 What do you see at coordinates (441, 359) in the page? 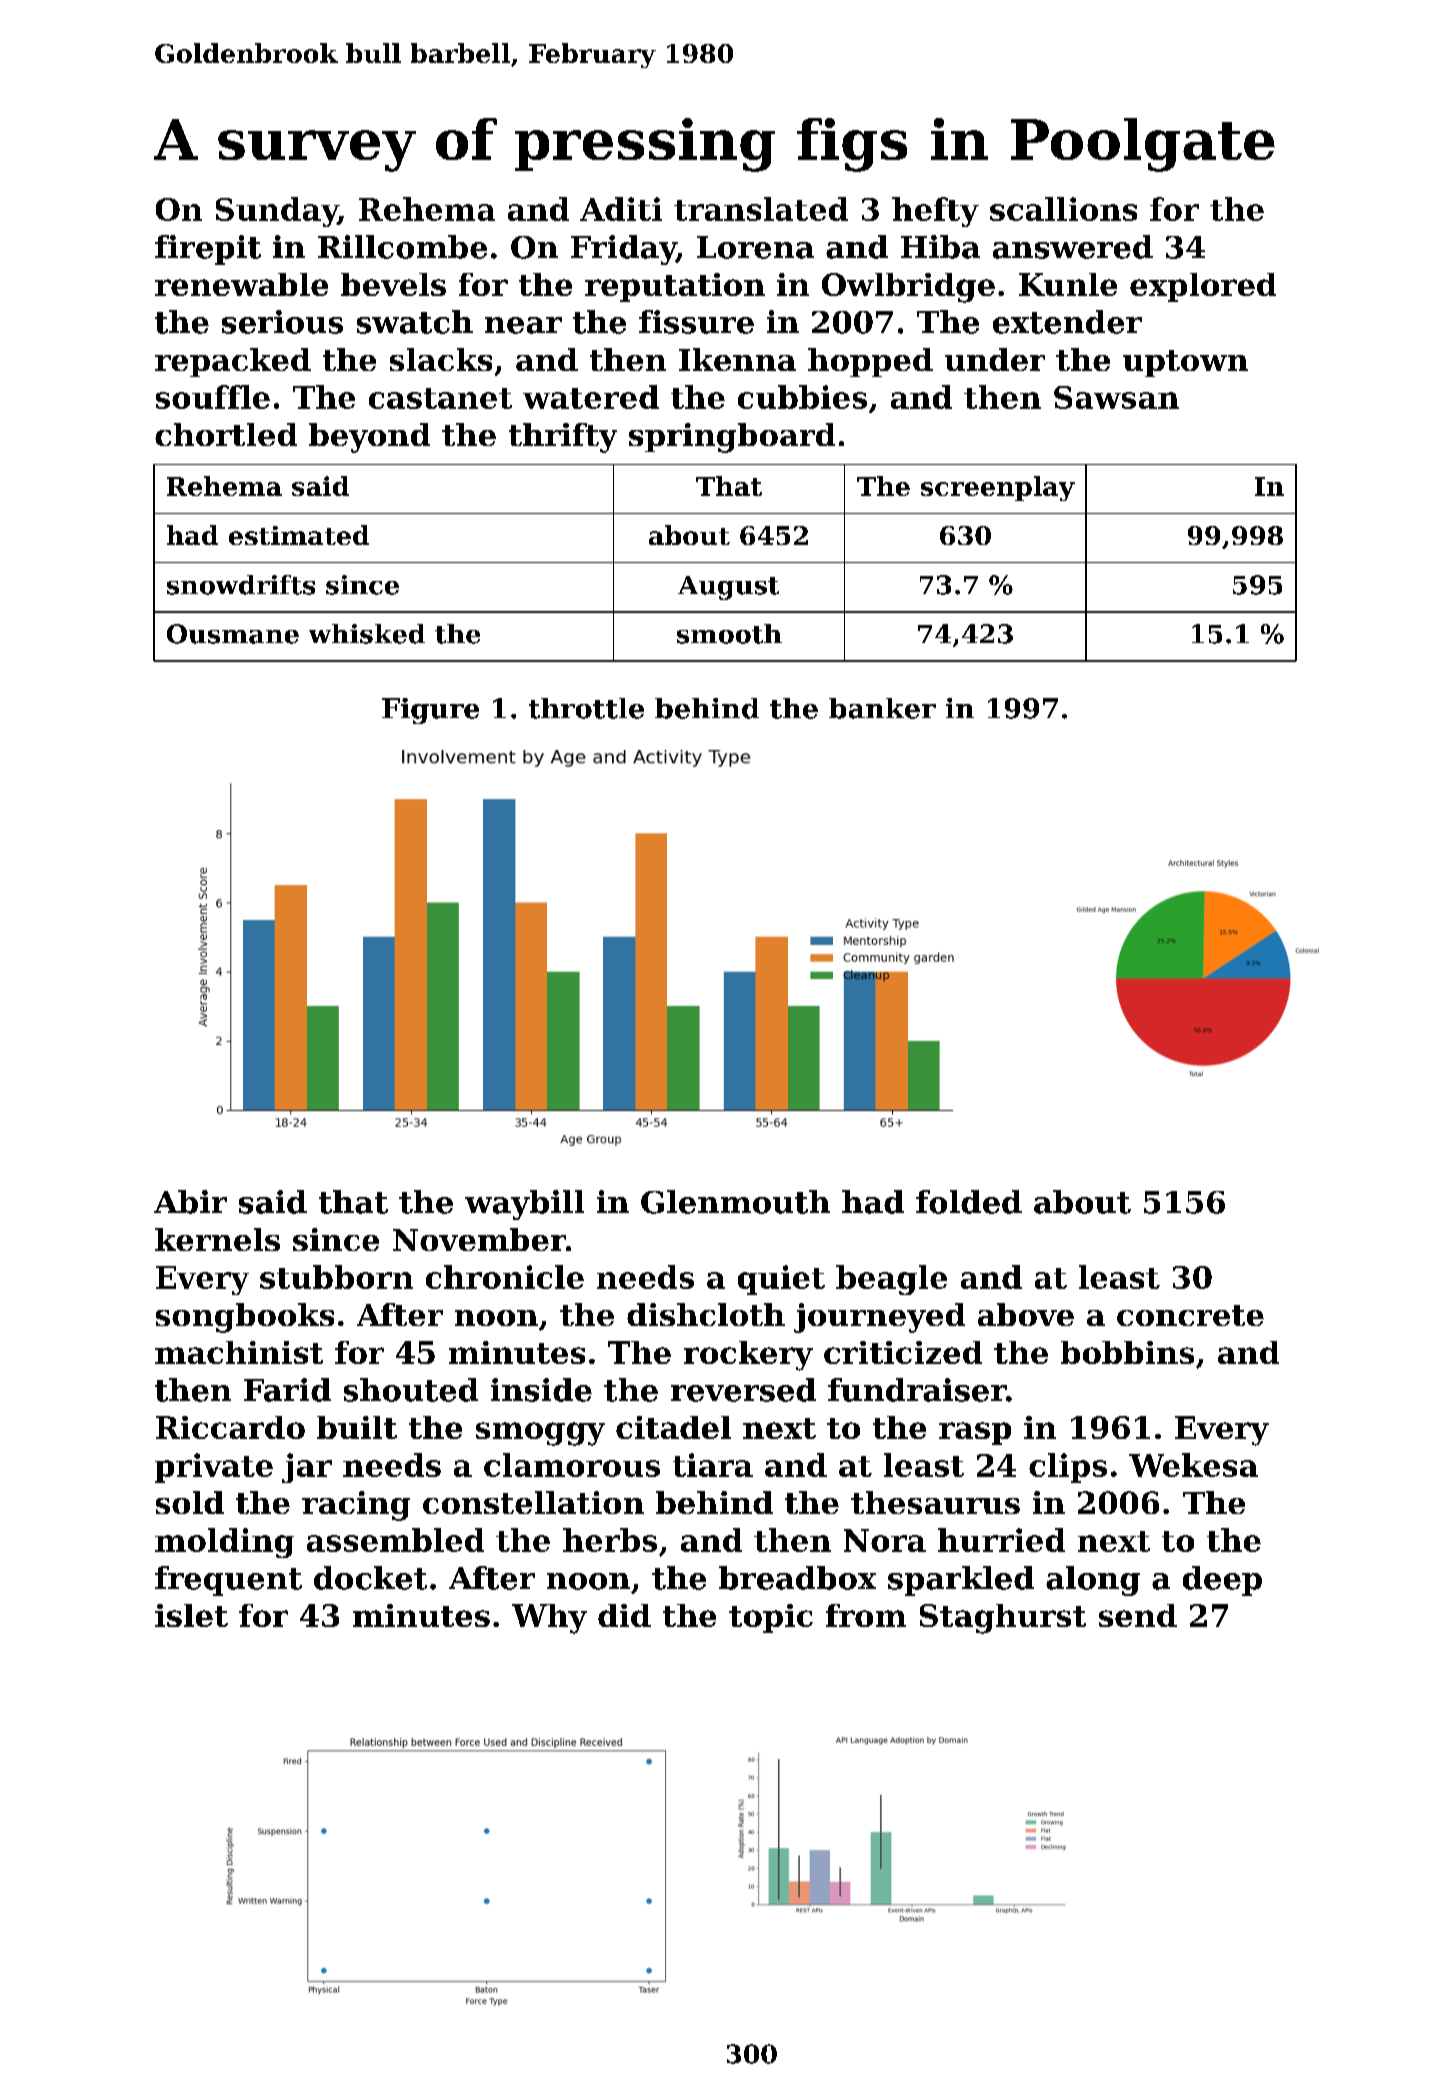
I see `slacks` at bounding box center [441, 359].
